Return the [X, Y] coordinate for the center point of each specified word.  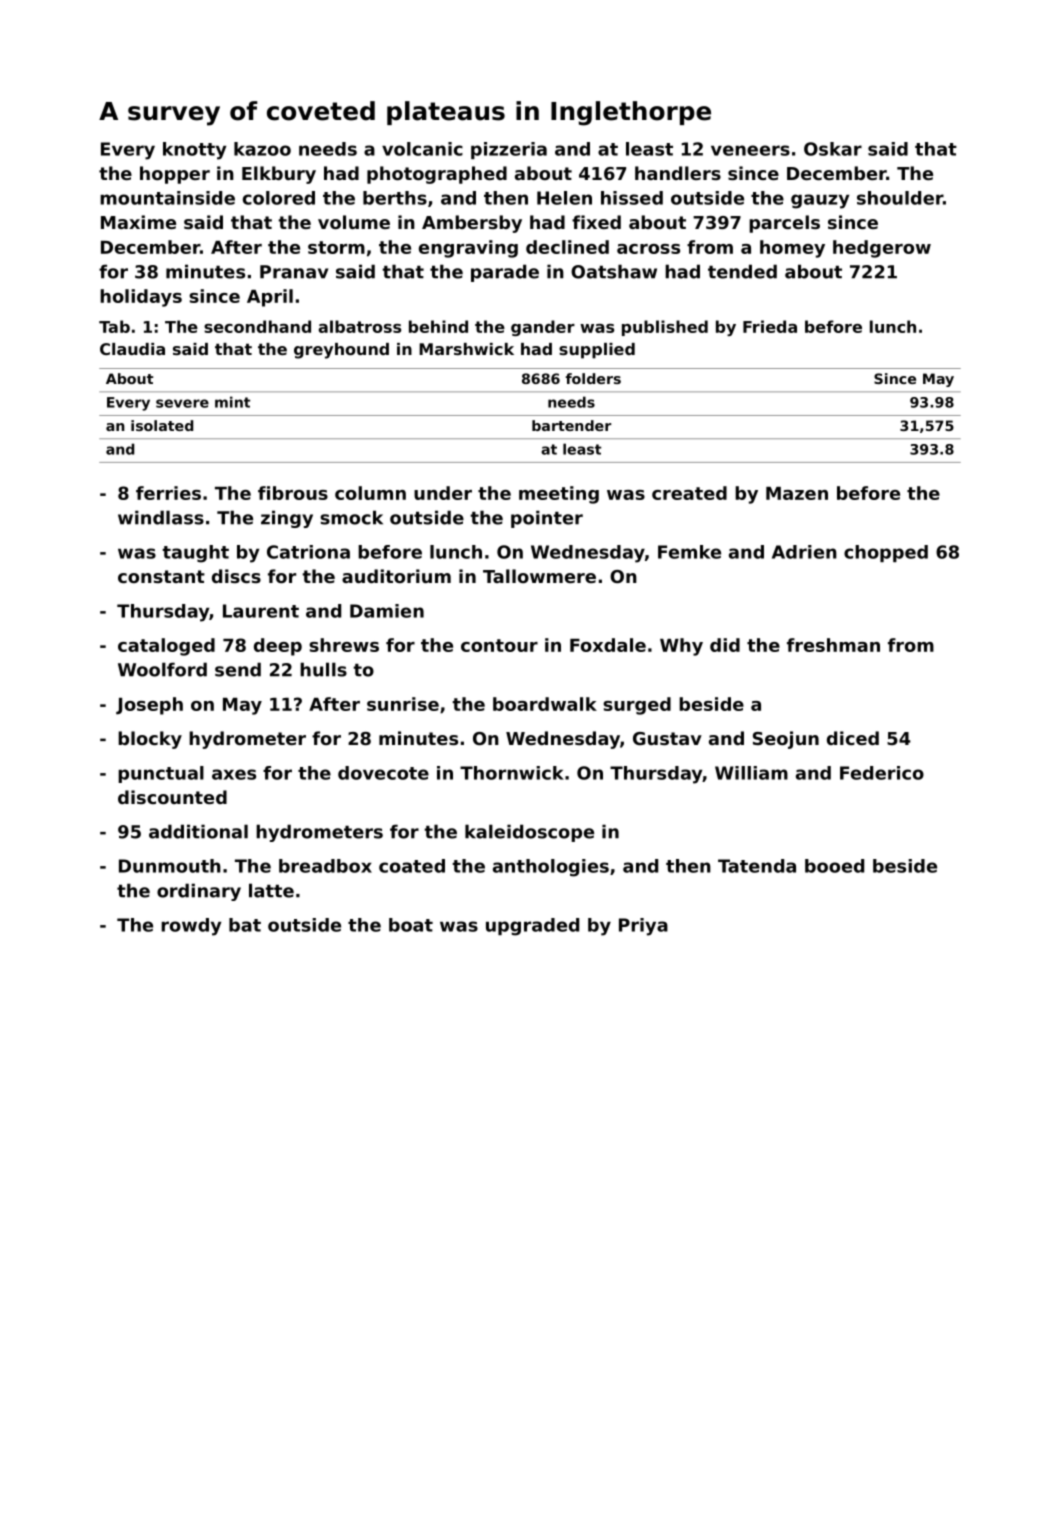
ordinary [199, 892]
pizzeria [509, 150]
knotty [194, 151]
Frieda [770, 326]
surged [637, 706]
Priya [643, 927]
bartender [571, 425]
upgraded [532, 927]
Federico [882, 773]
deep [278, 647]
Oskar [833, 149]
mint [232, 402]
